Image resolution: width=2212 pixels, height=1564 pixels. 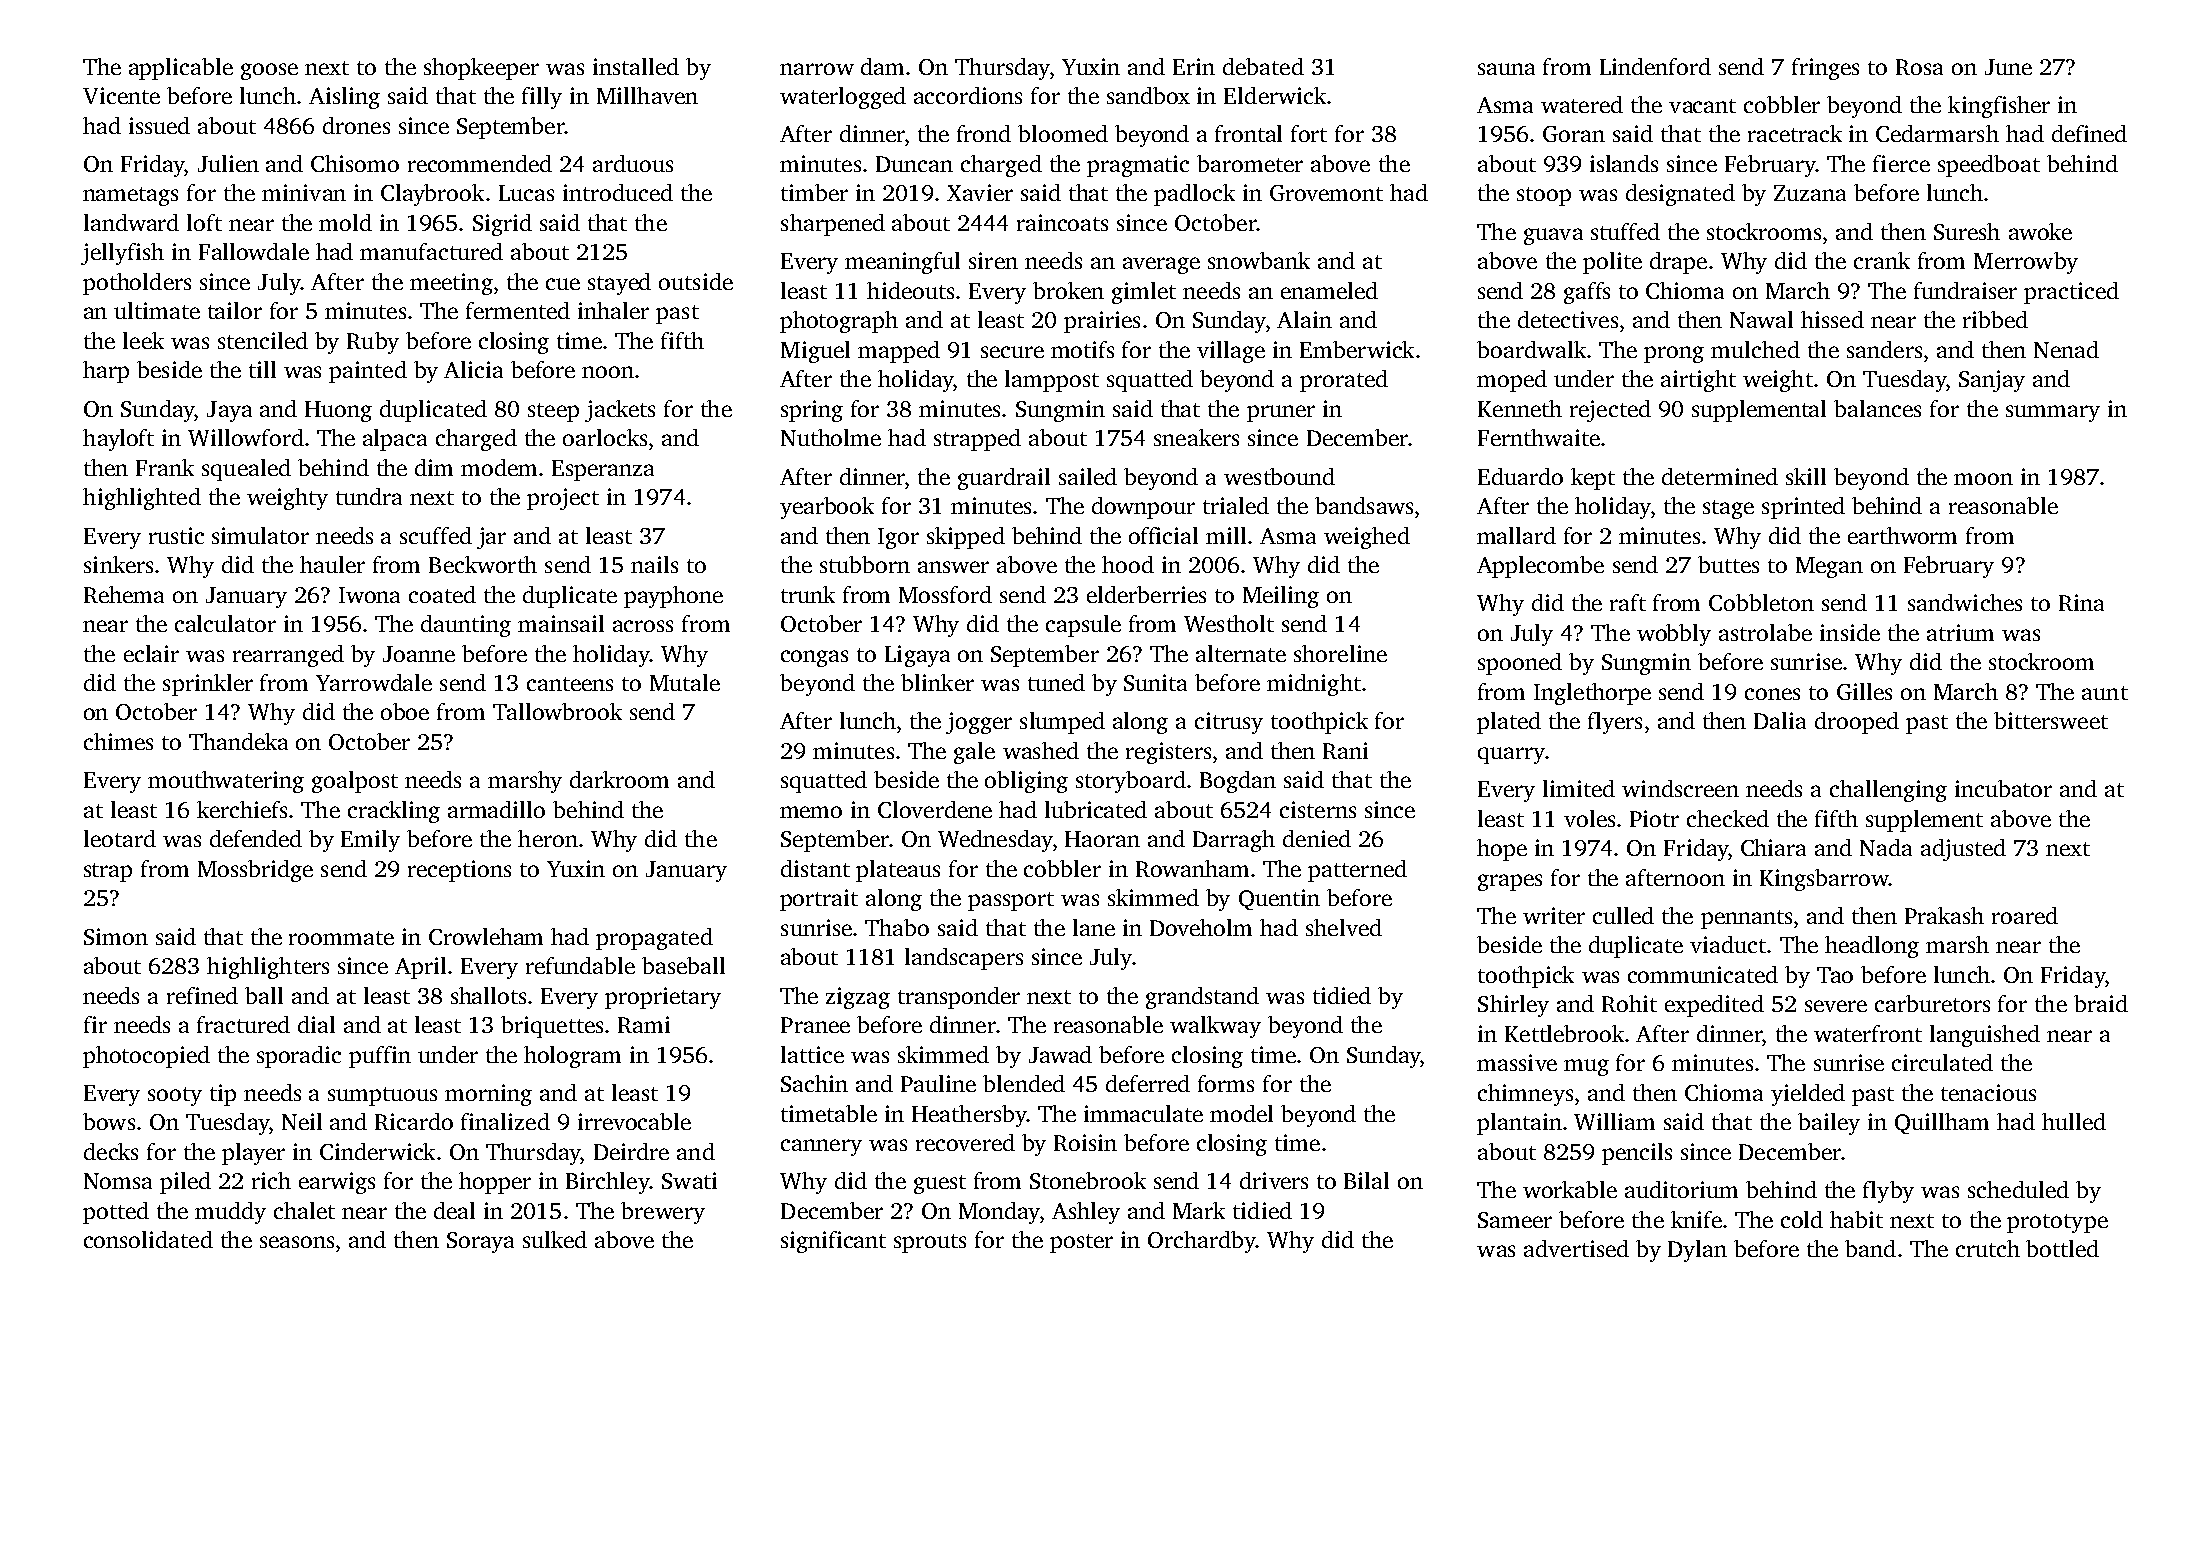 I want to click on June, so click(x=2008, y=67).
